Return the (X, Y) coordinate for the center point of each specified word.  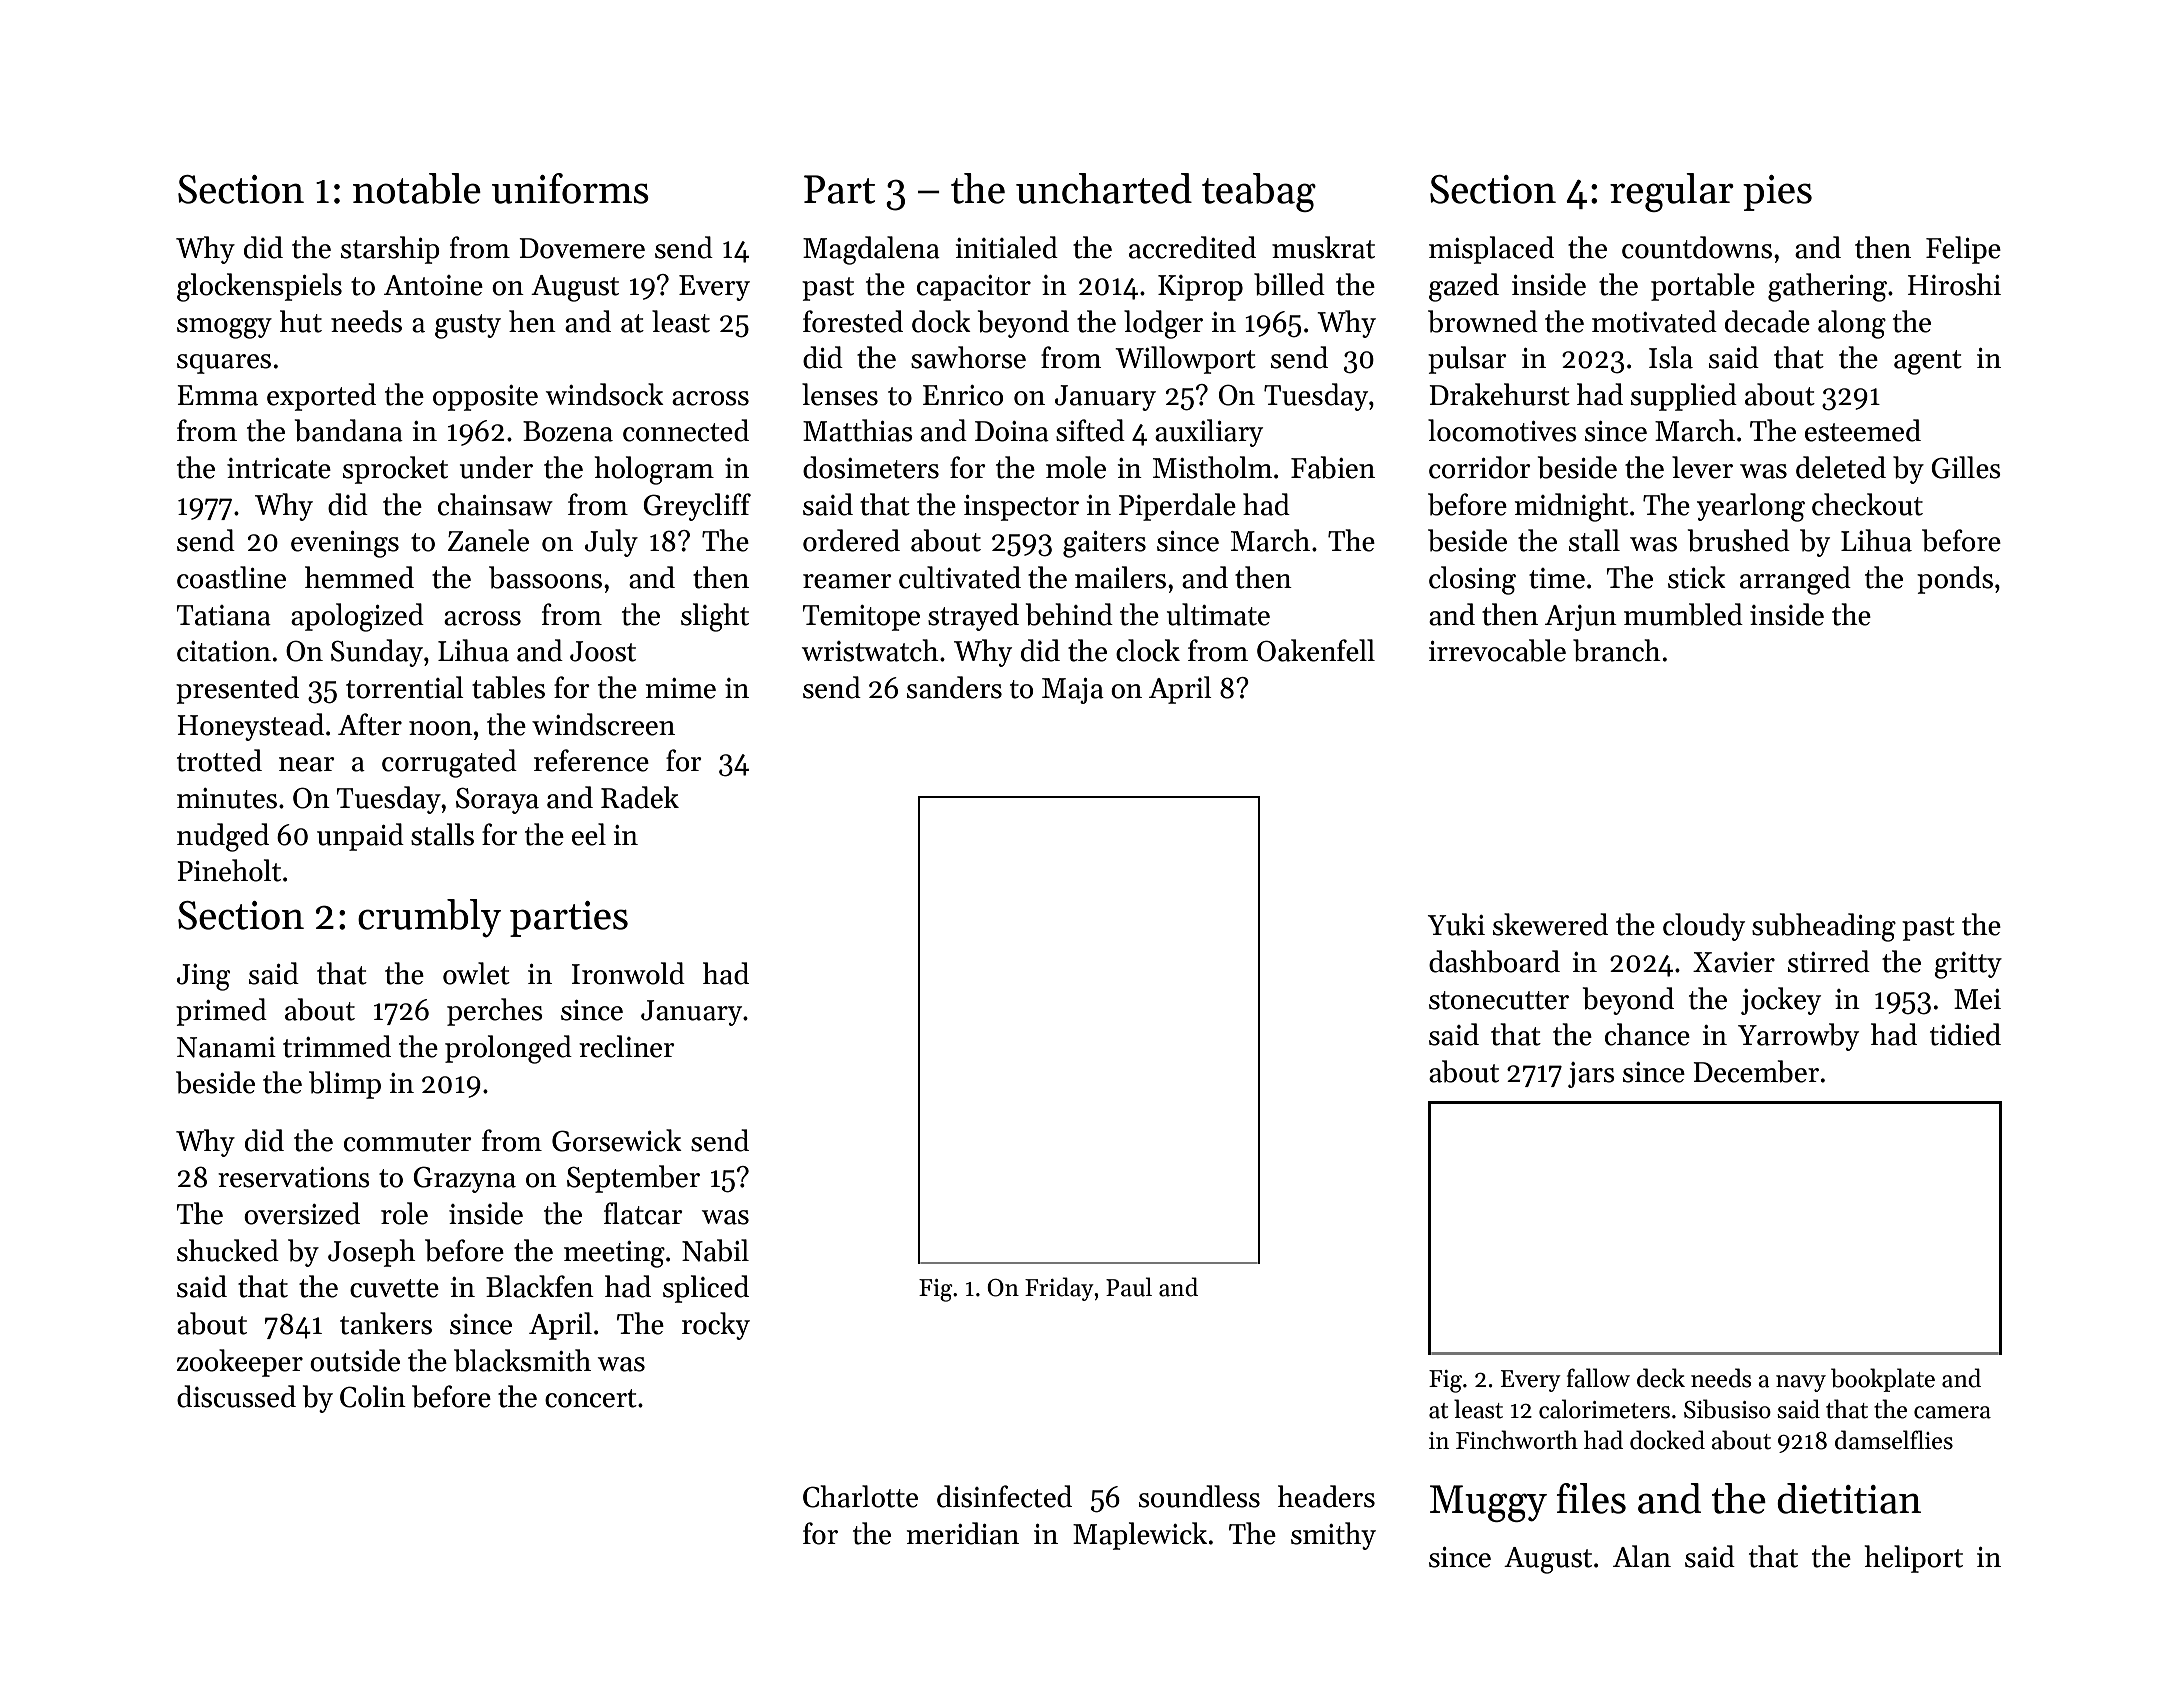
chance (1647, 1034)
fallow (1598, 1378)
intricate (279, 468)
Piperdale (1177, 507)
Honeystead (250, 727)
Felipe (1963, 250)
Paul (1129, 1287)
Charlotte (860, 1496)
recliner (627, 1046)
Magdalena (871, 250)
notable (417, 188)
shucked (228, 1250)
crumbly (429, 918)
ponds (1955, 580)
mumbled (1683, 614)
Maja (1073, 691)
